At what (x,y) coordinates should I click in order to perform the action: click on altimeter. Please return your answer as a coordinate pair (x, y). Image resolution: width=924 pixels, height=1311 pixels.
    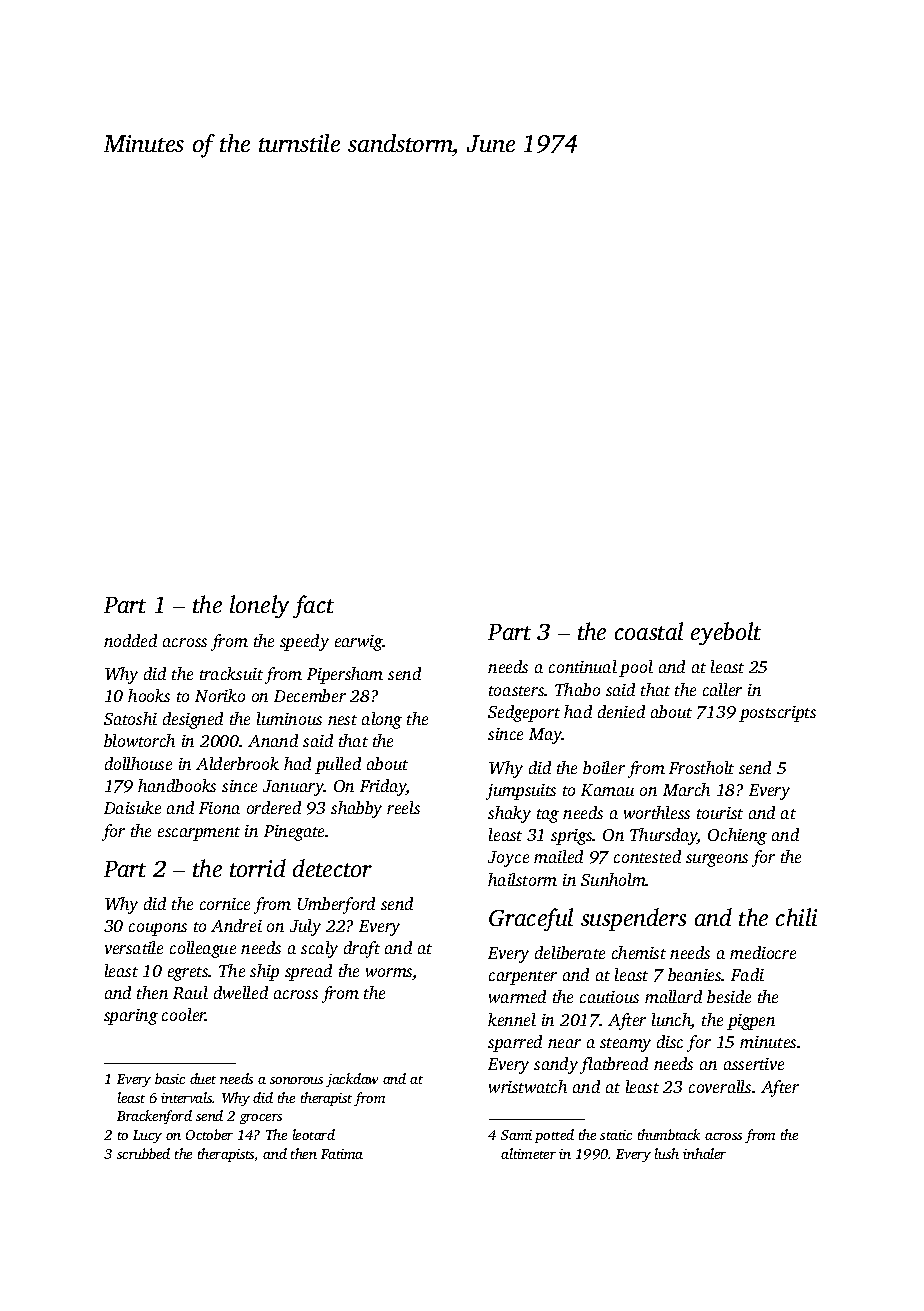
    Looking at the image, I should click on (528, 1153).
